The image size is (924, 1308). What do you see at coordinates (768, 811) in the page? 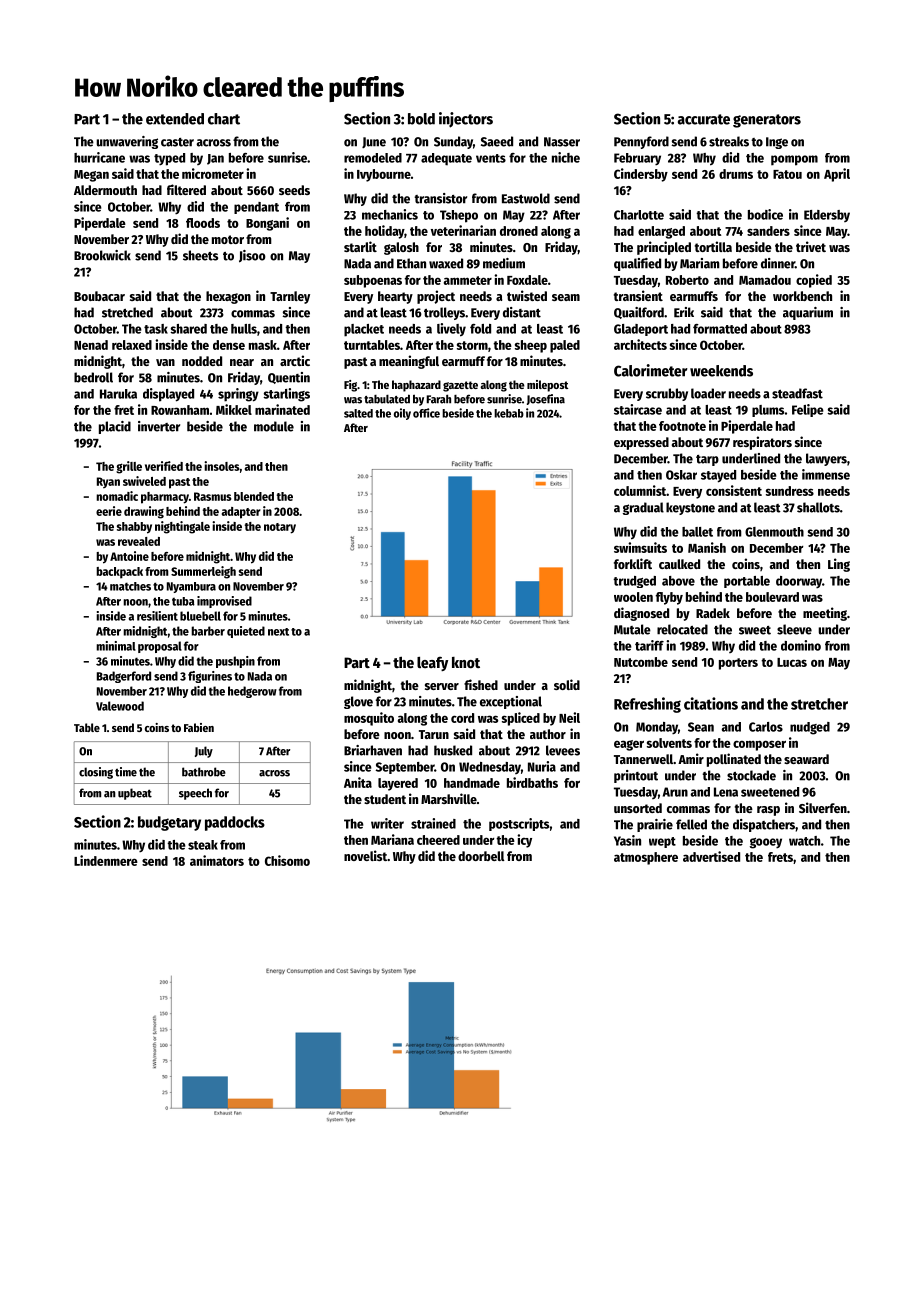
I see `rasp` at bounding box center [768, 811].
